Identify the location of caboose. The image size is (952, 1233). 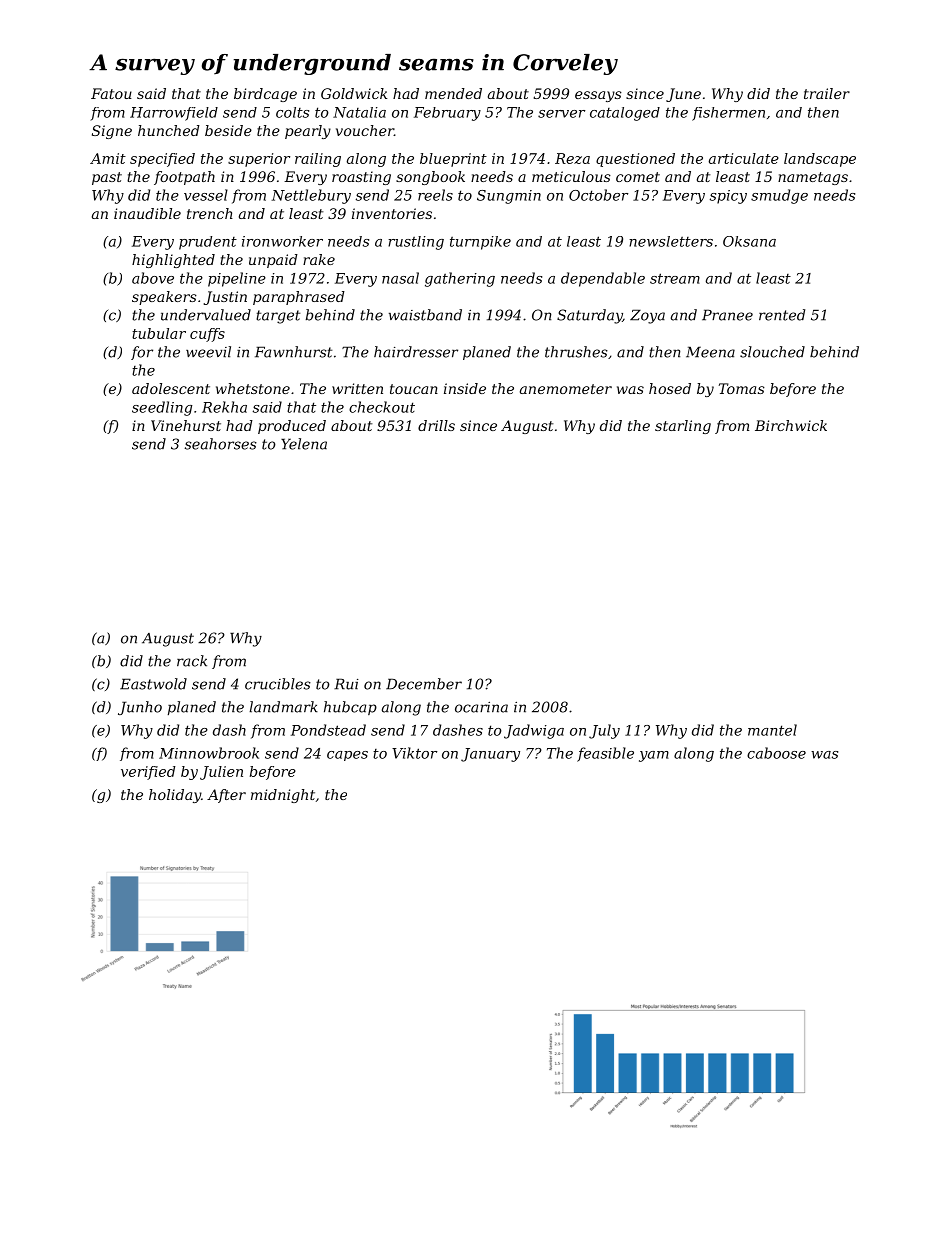
(776, 753).
